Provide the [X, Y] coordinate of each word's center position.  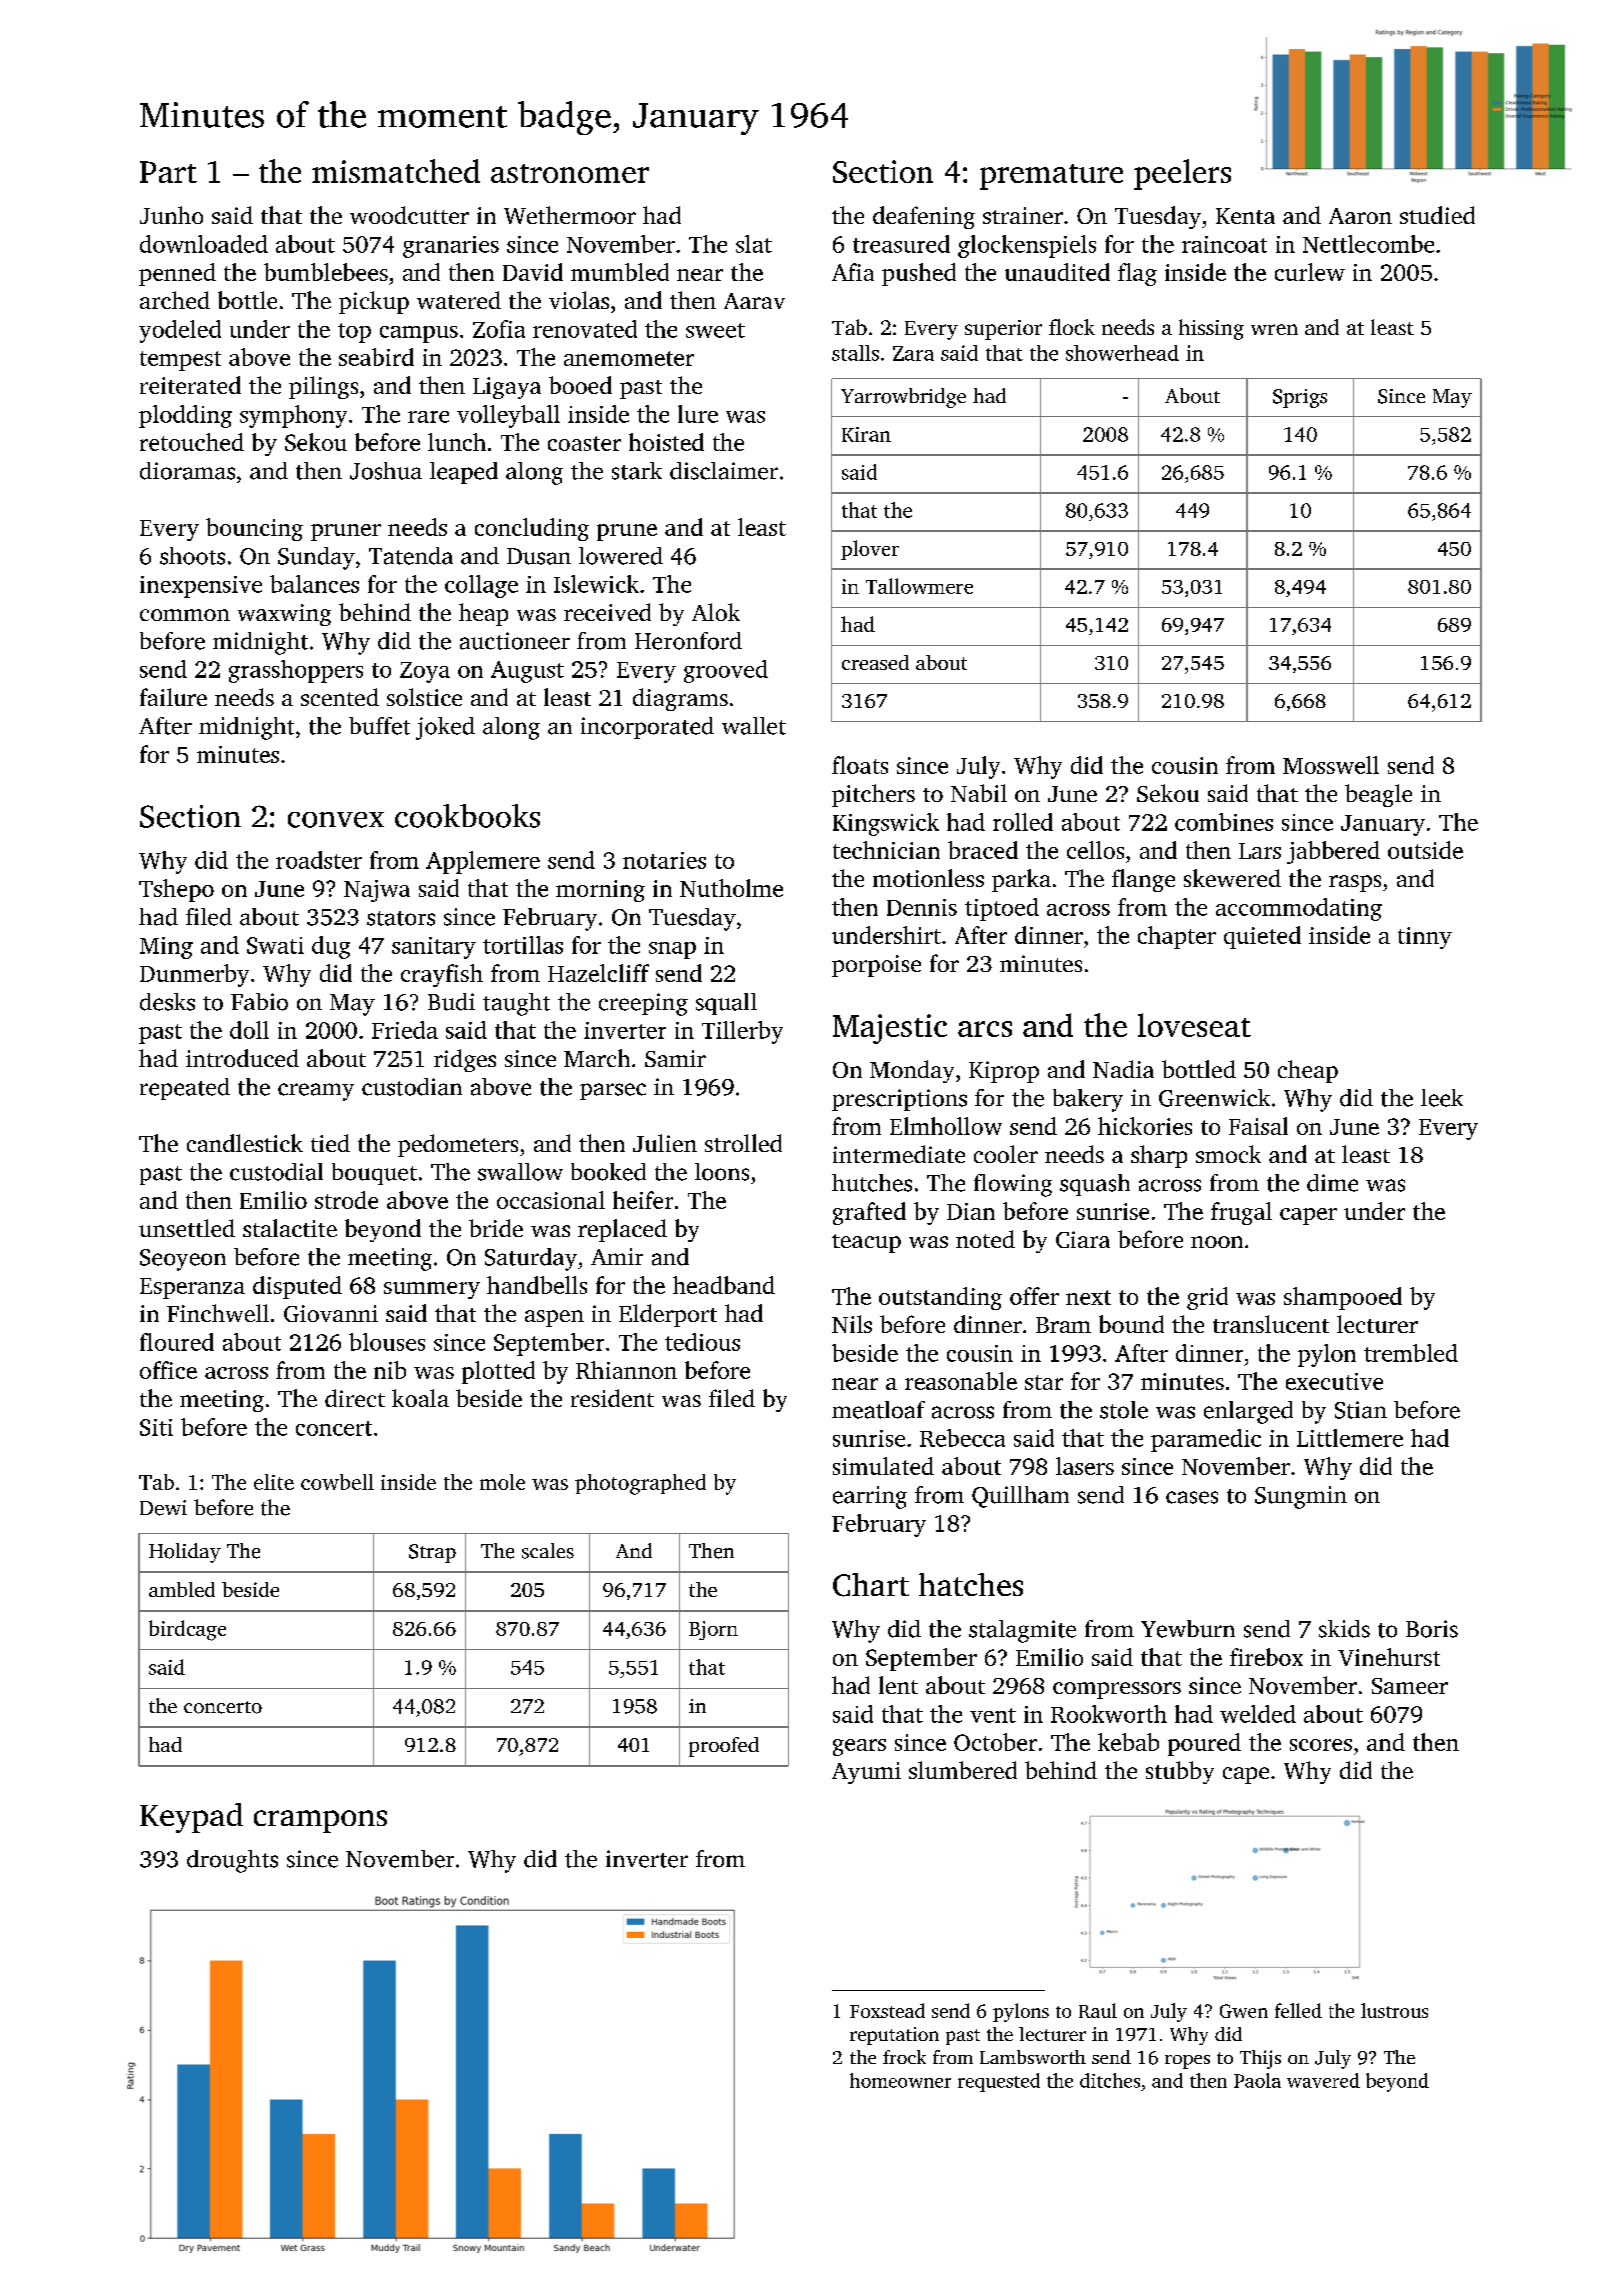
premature [1051, 177]
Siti [156, 1427]
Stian [1361, 1410]
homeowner [900, 2080]
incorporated [647, 728]
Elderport [668, 1315]
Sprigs [1300, 398]
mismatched [396, 171]
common [185, 615]
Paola [1257, 2080]
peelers [1182, 174]
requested [999, 2082]
